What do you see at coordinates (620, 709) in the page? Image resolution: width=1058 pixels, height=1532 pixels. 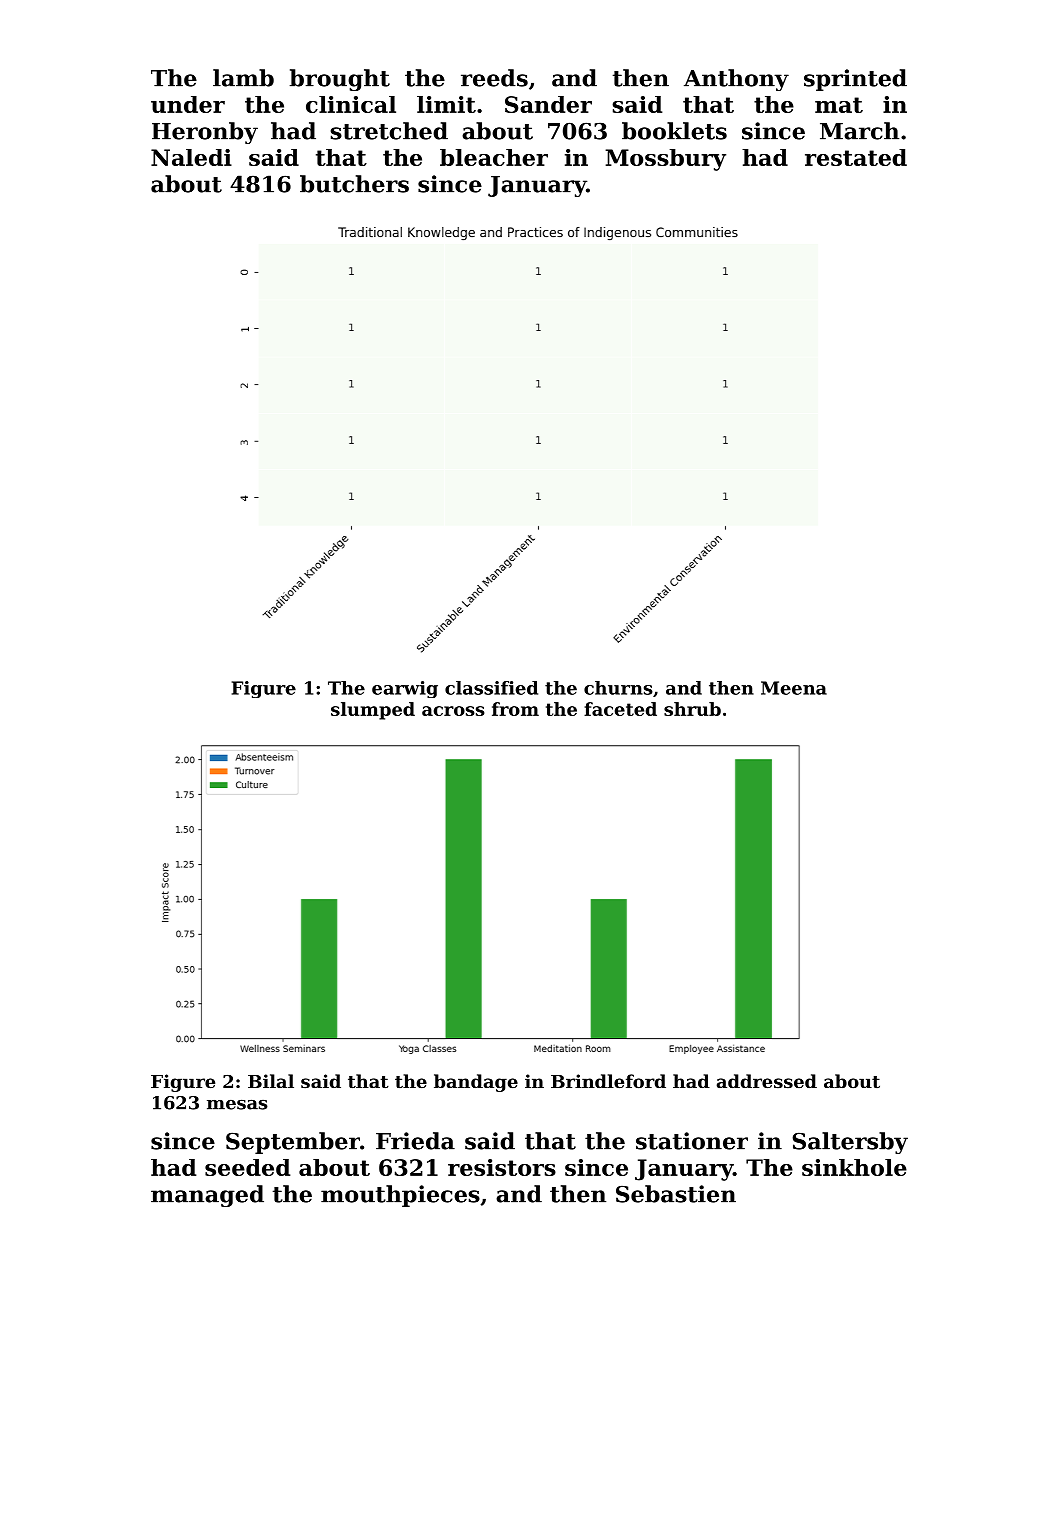 I see `faceted` at bounding box center [620, 709].
